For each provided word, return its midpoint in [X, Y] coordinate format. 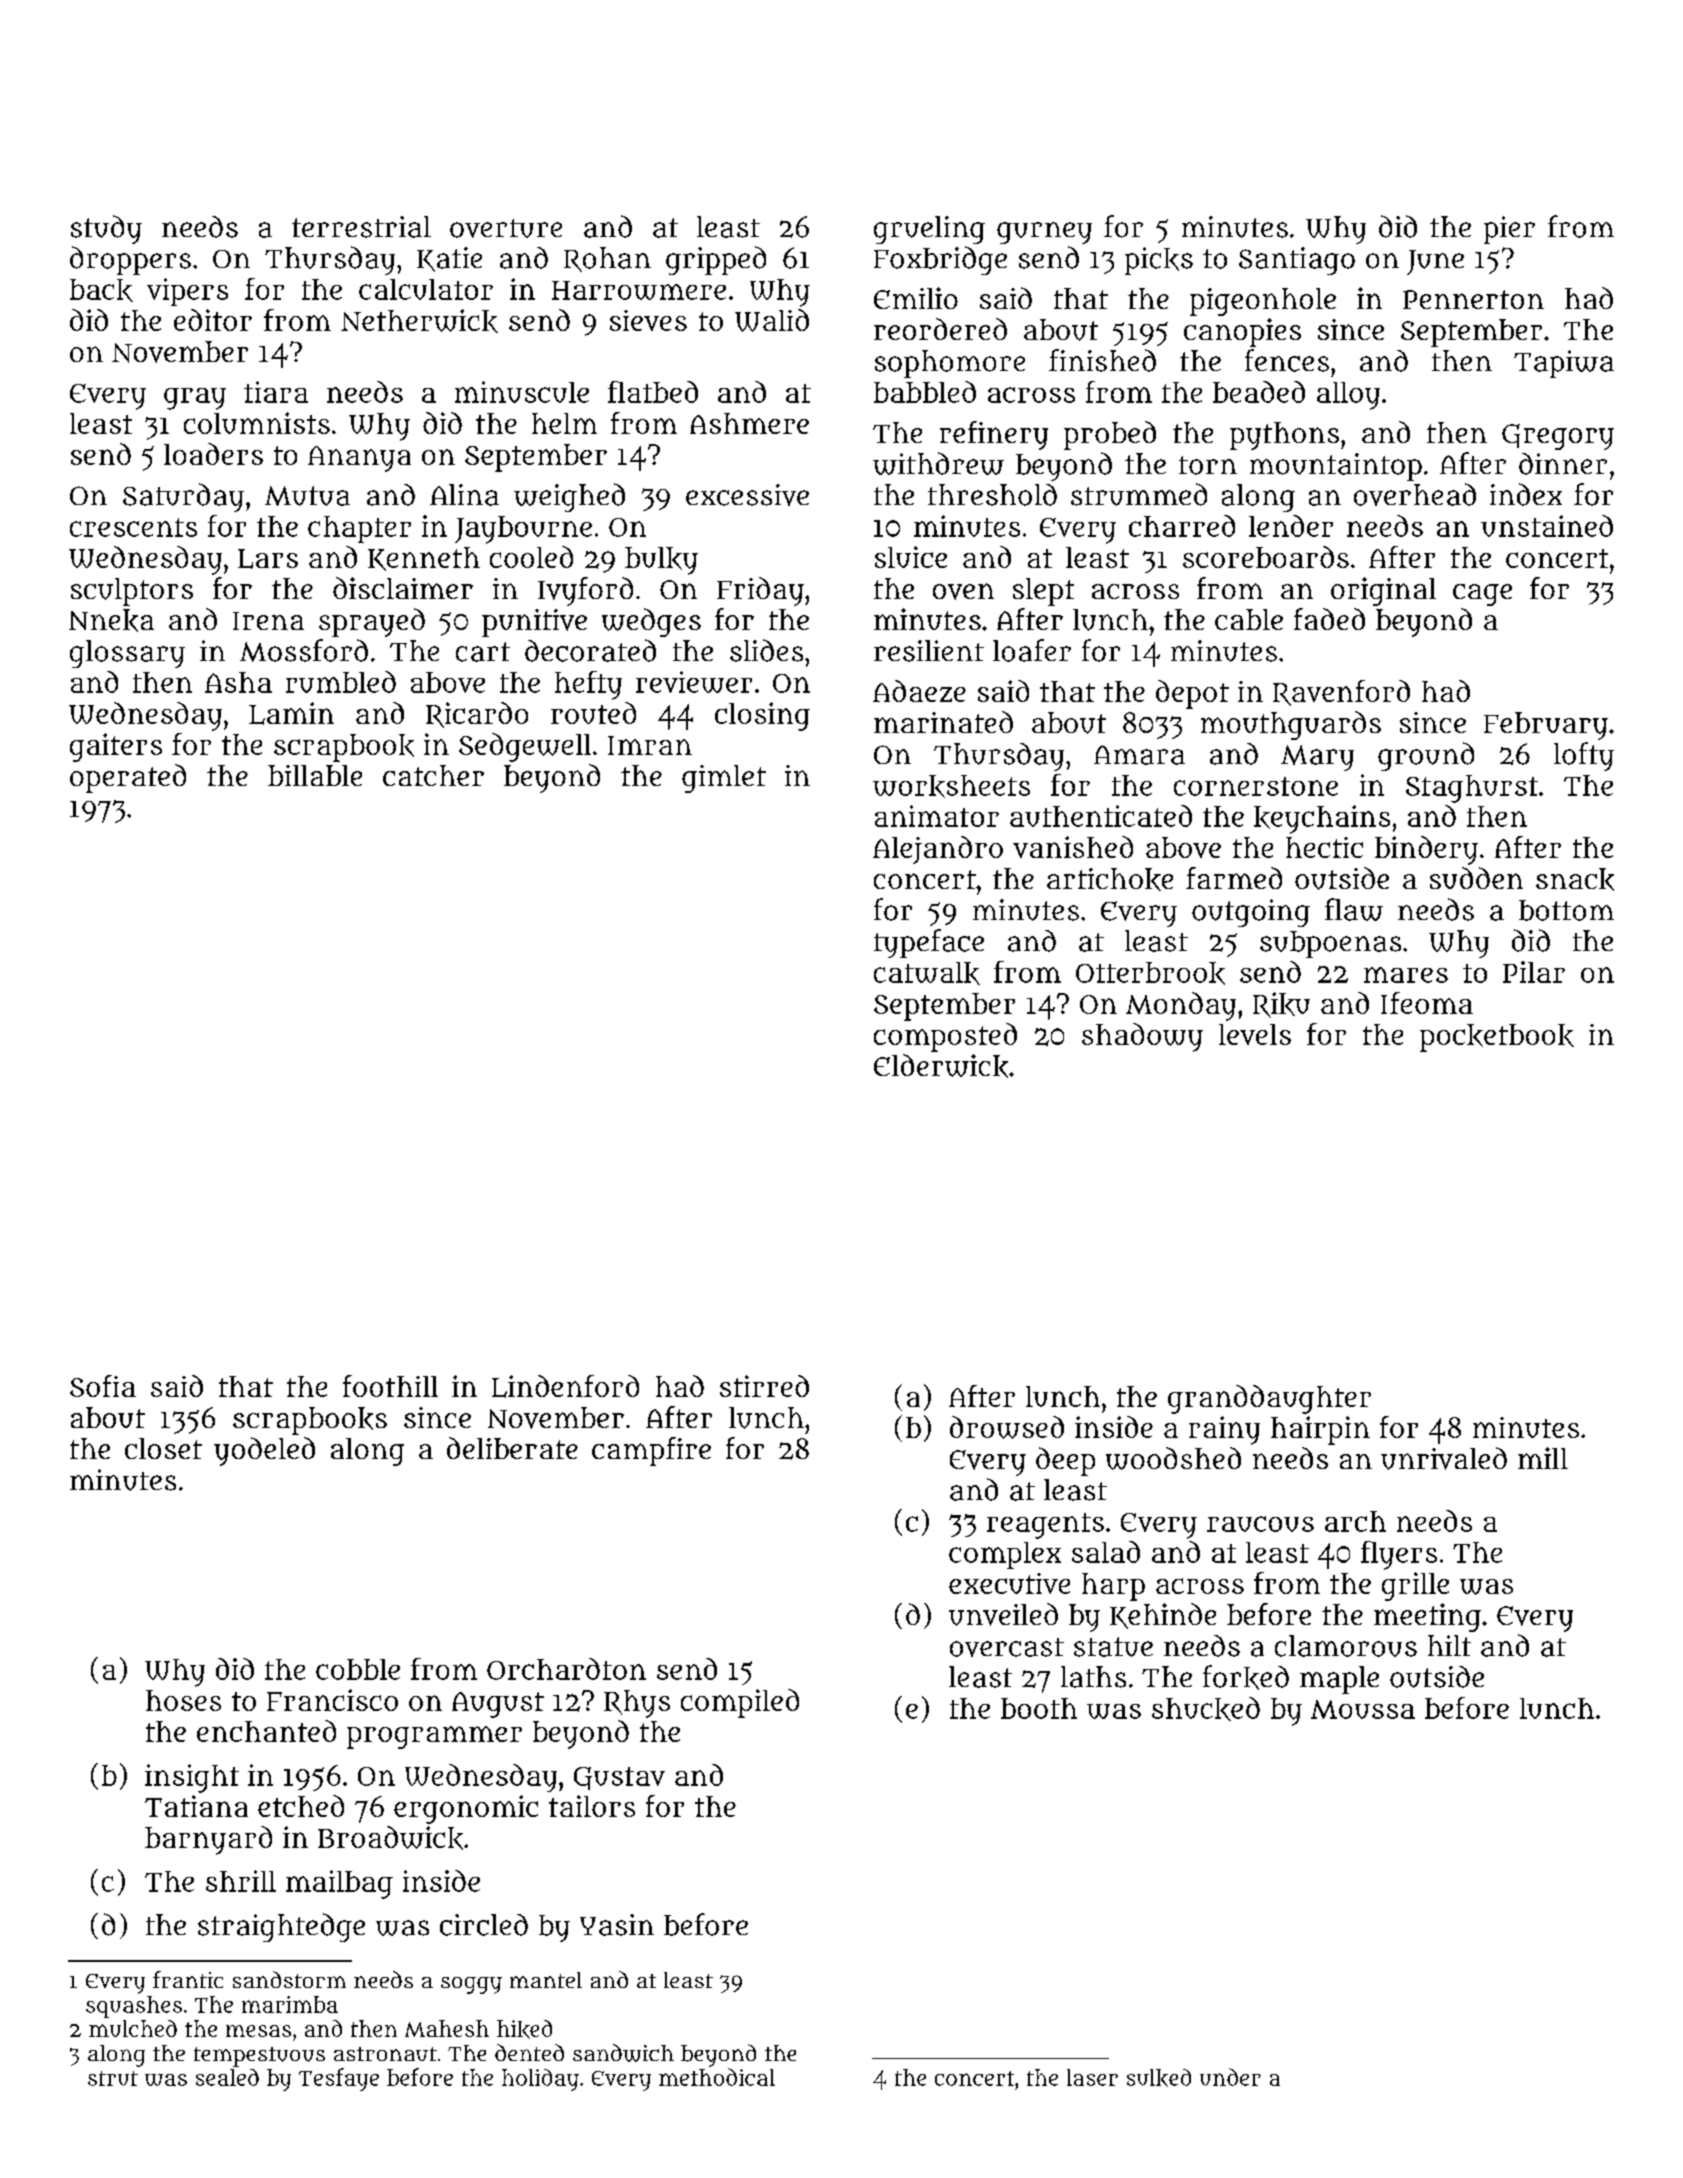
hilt [1449, 1645]
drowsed [1007, 1427]
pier [1509, 230]
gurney [1044, 233]
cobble [358, 1669]
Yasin [617, 1925]
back [101, 290]
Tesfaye [339, 2079]
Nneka [111, 620]
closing [762, 716]
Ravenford [1341, 693]
